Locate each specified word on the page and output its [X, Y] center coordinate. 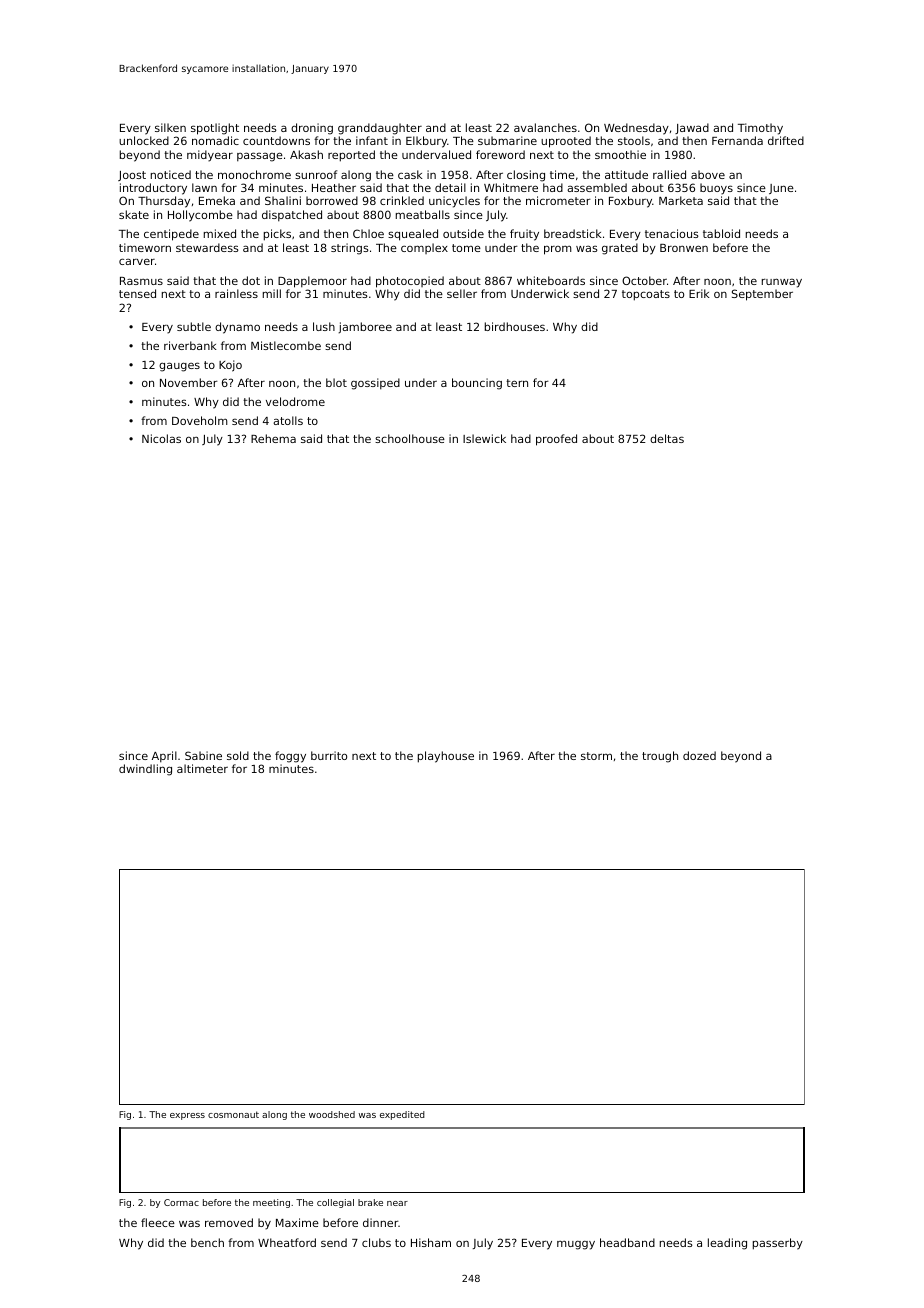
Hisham [431, 1242]
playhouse [446, 757]
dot [251, 280]
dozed [699, 755]
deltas [667, 438]
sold [238, 755]
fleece [158, 1222]
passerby [778, 1244]
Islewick [484, 438]
